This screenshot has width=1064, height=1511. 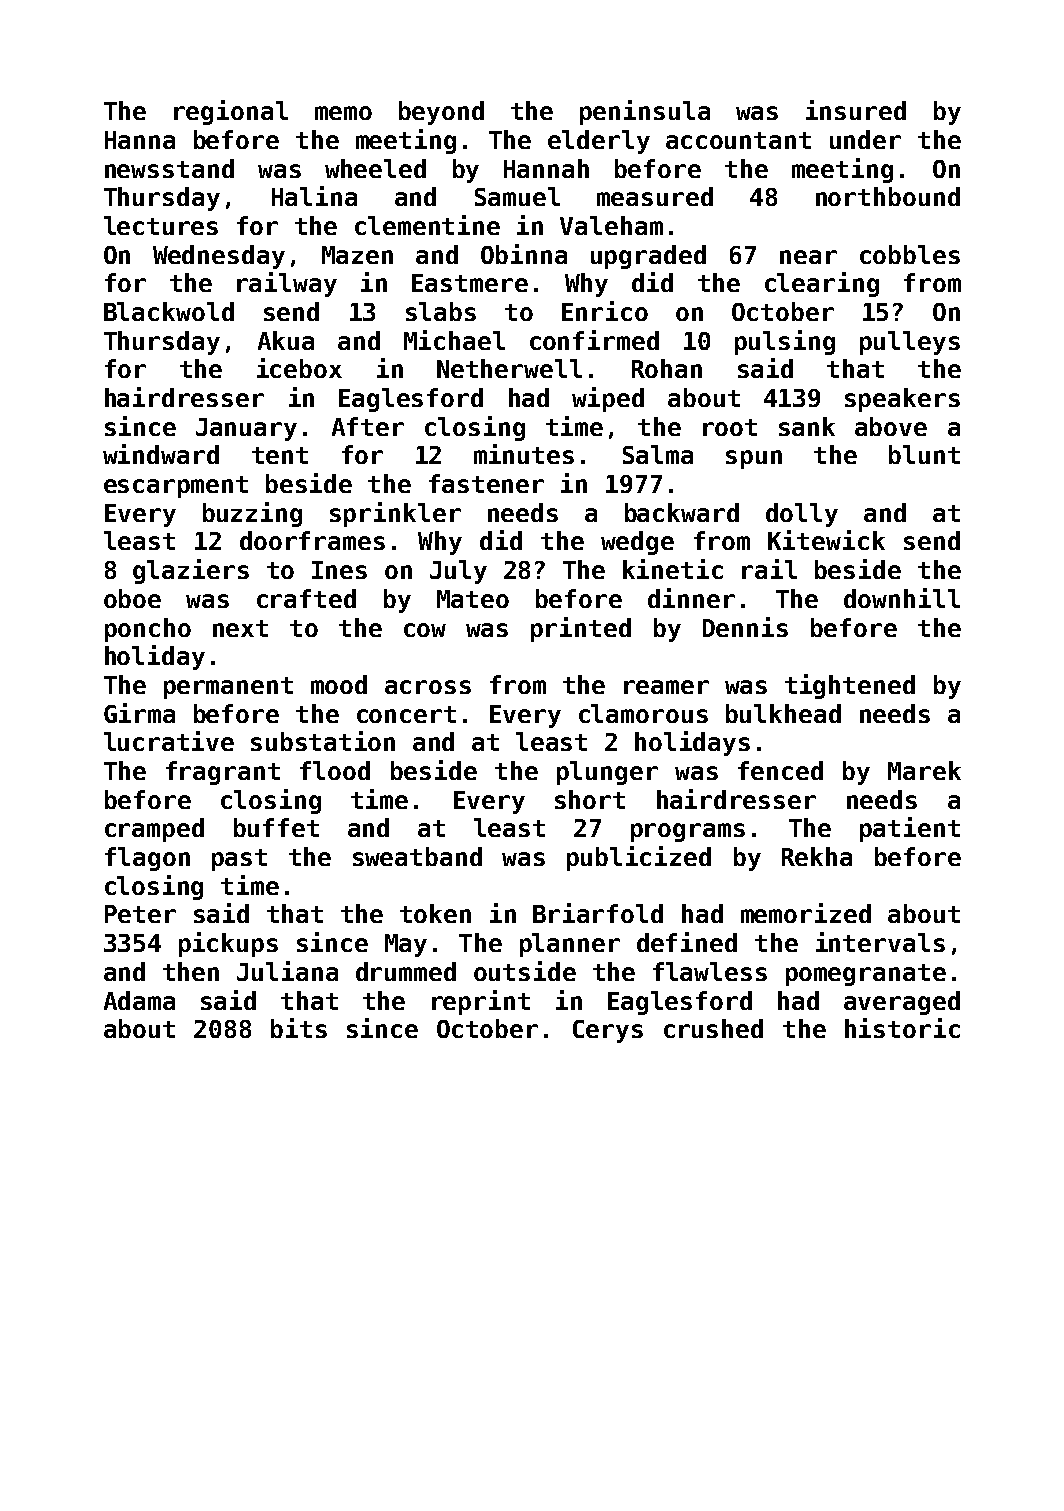 I want to click on lectures, so click(x=161, y=225).
